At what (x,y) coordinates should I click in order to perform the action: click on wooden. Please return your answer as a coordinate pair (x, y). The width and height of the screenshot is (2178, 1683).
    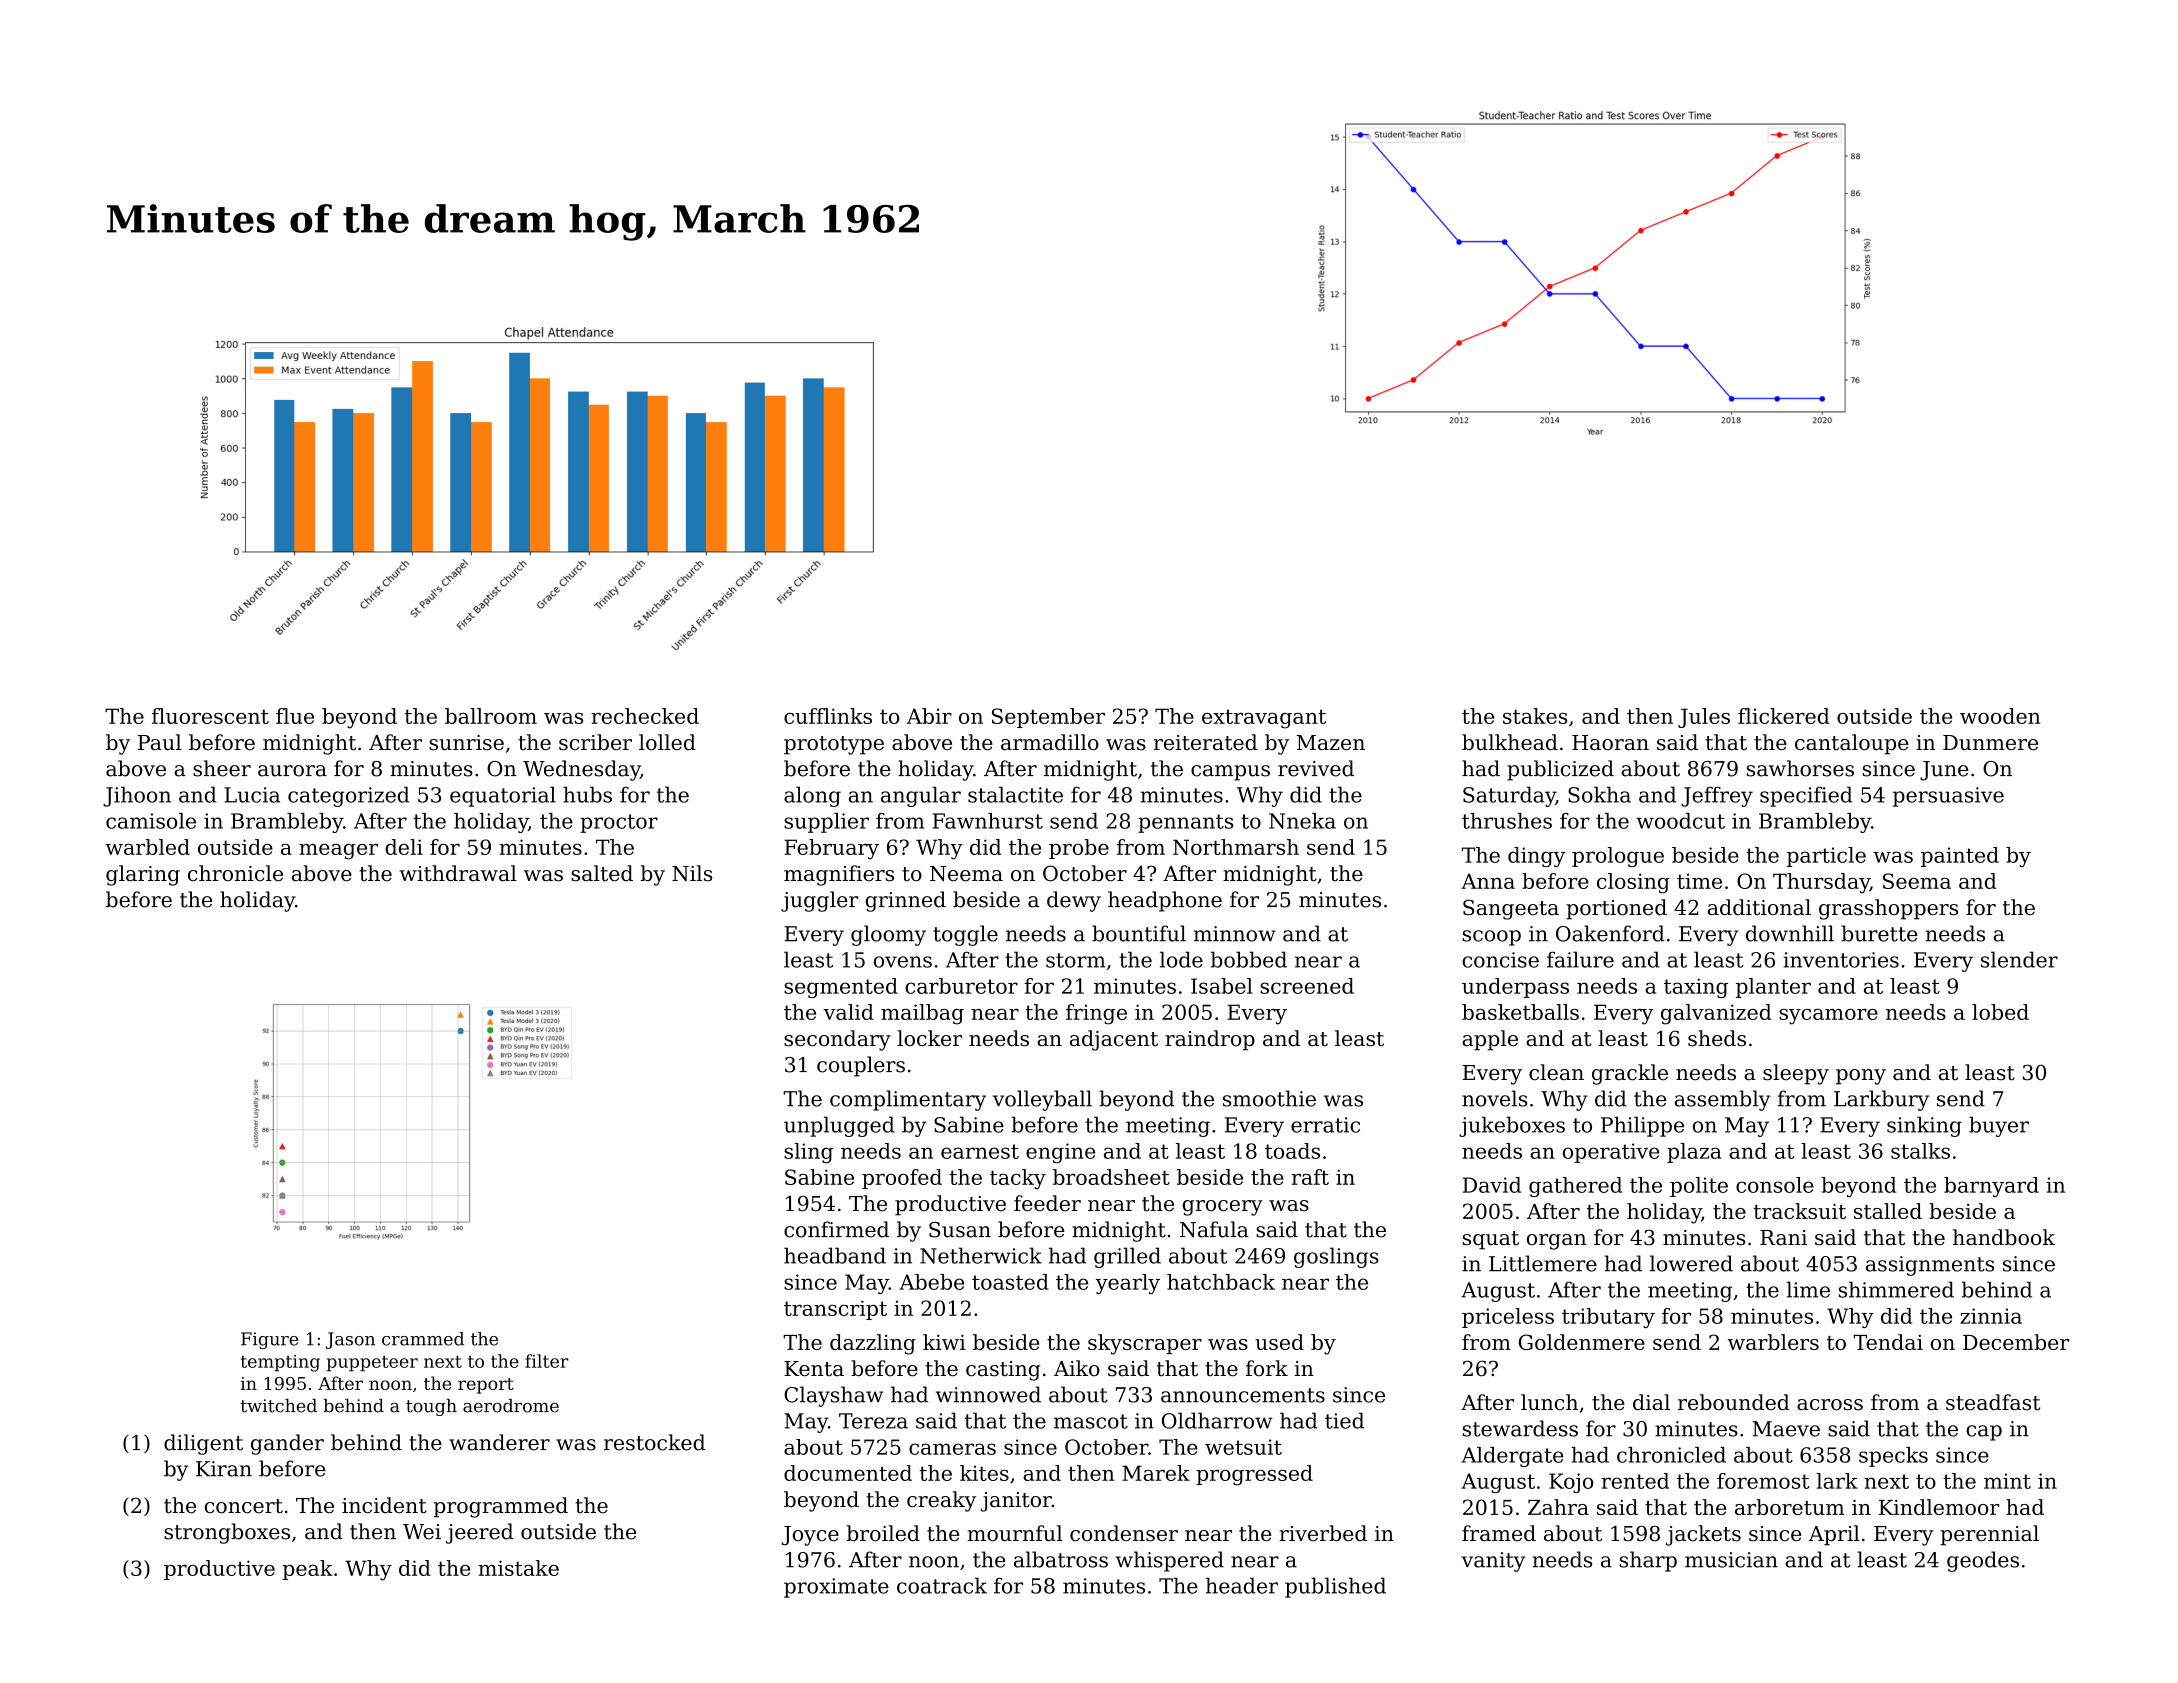
    Looking at the image, I should click on (2000, 716).
